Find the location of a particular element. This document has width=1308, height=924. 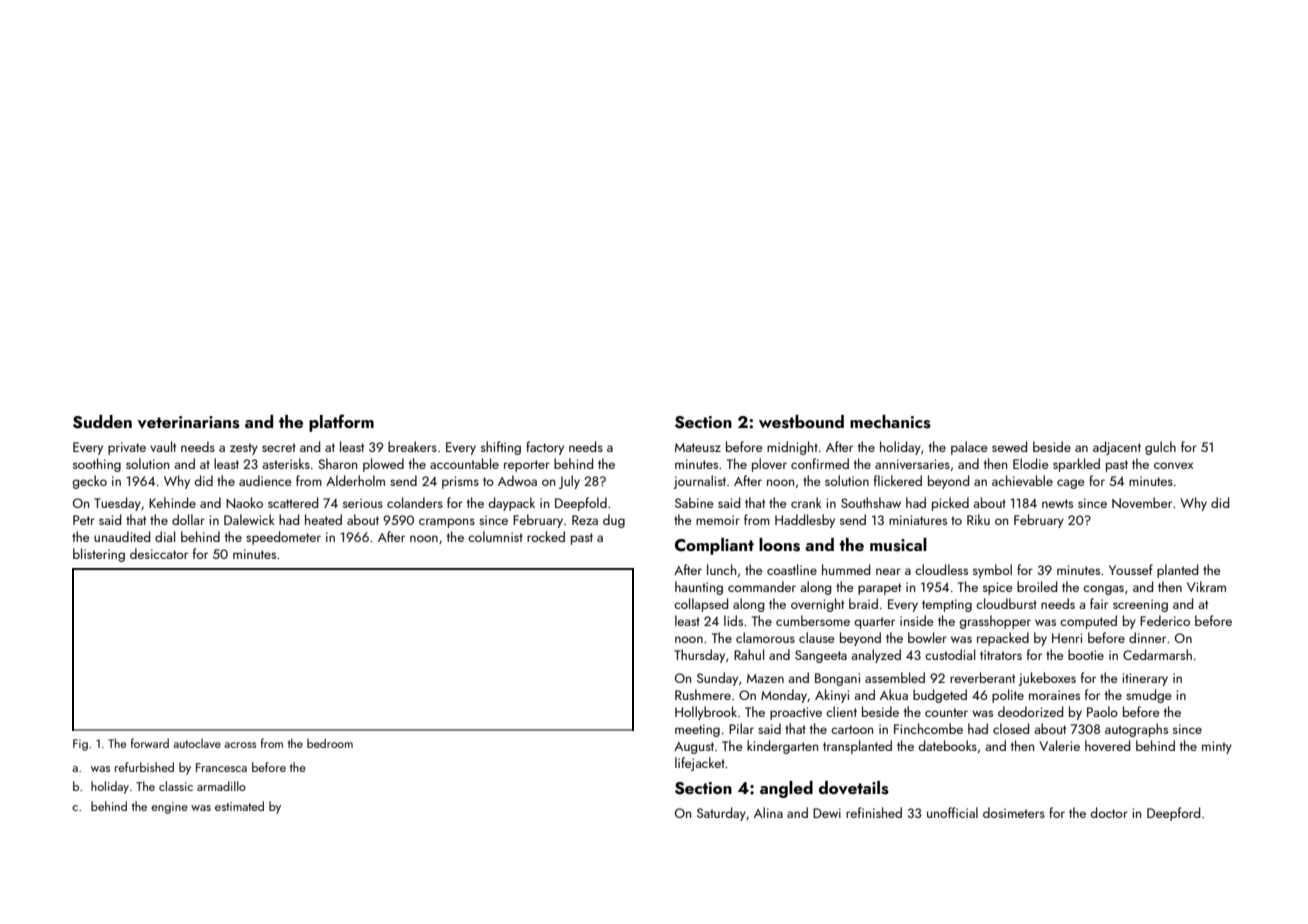

Haddlesby is located at coordinates (805, 521).
